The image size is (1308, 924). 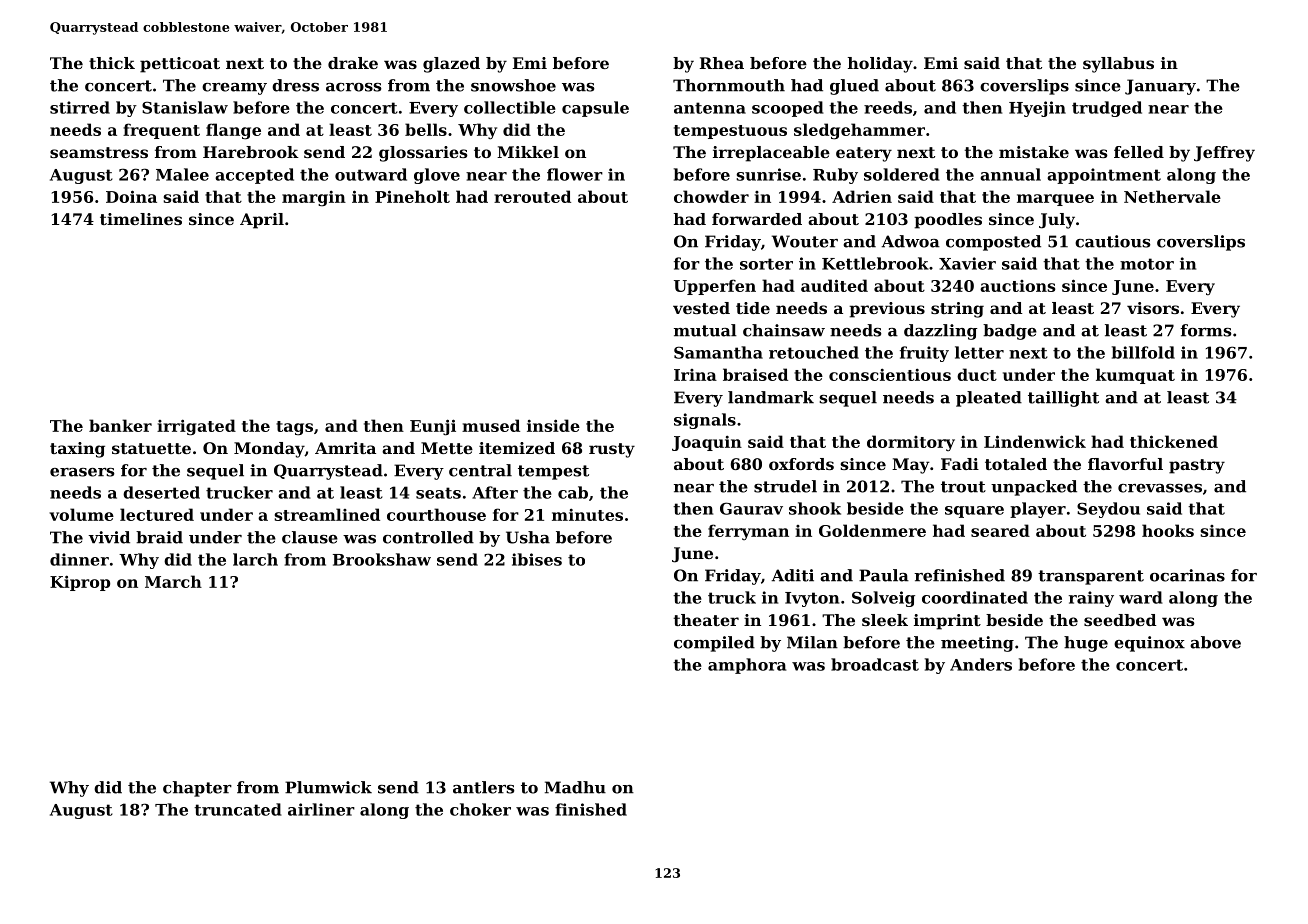 I want to click on amphora, so click(x=747, y=666).
